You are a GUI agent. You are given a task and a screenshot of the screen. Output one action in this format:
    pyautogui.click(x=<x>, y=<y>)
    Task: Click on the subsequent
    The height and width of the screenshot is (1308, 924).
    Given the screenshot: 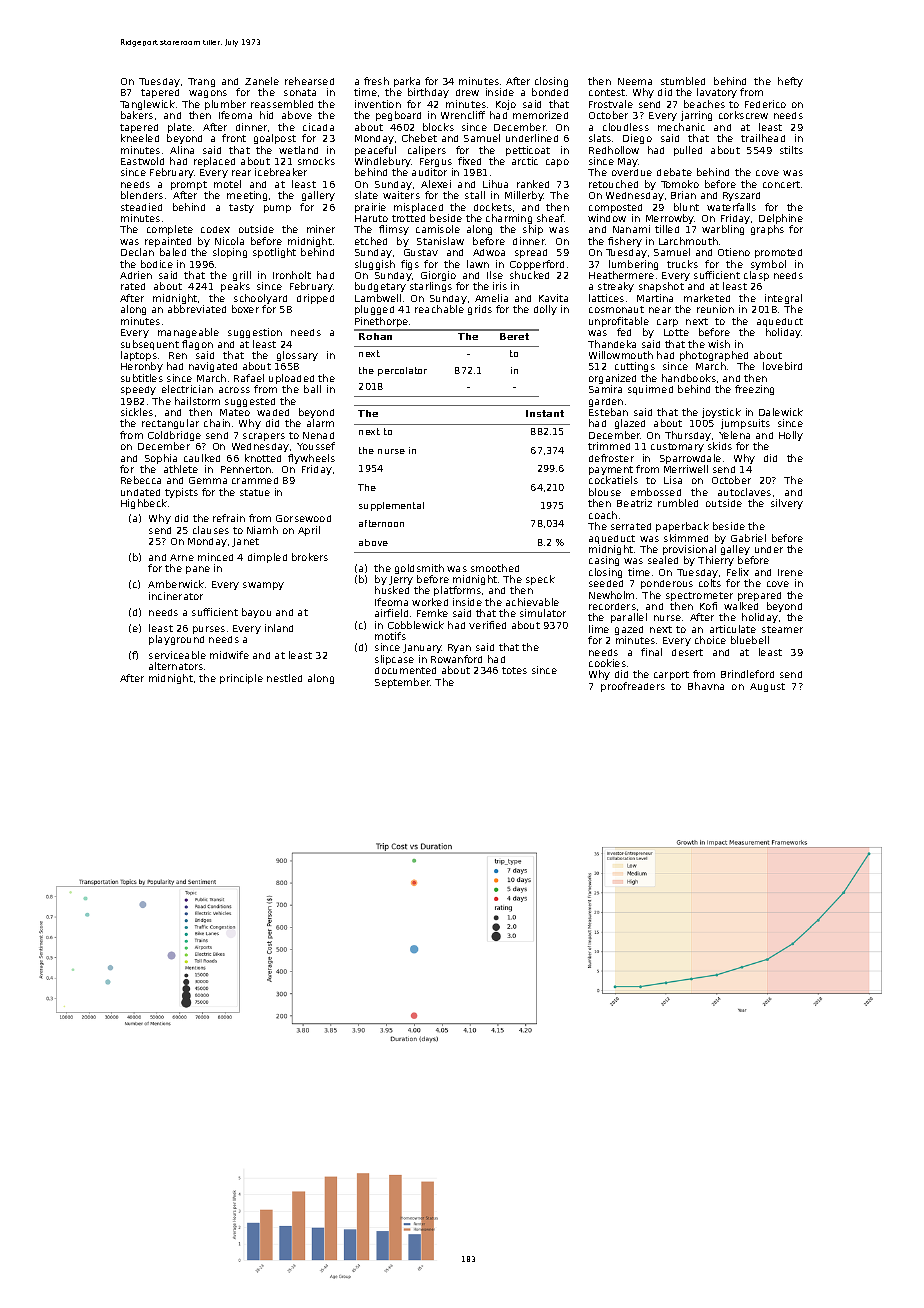 What is the action you would take?
    pyautogui.click(x=150, y=345)
